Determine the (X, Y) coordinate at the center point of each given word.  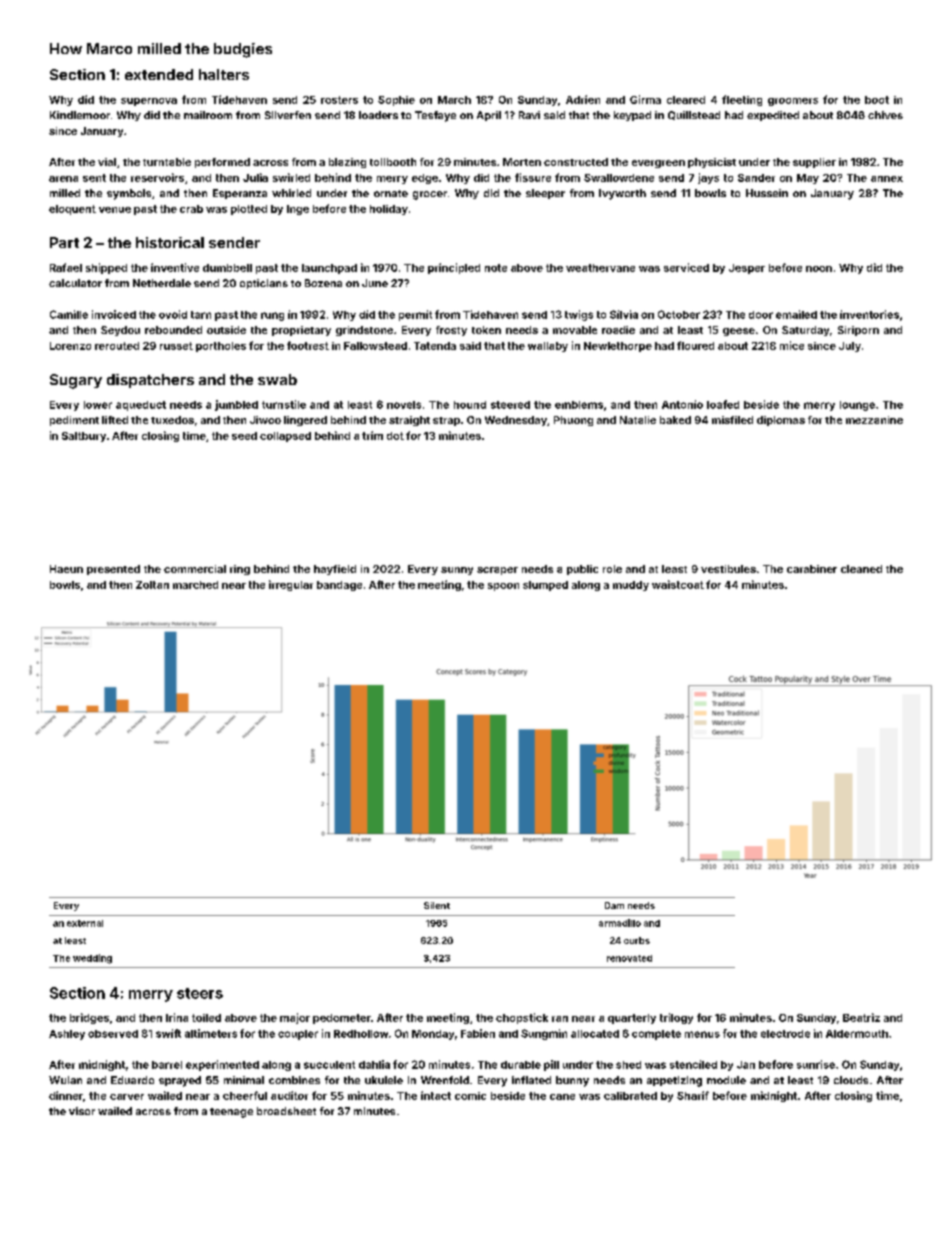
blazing (347, 163)
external (85, 923)
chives (885, 115)
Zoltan (152, 585)
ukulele (384, 1080)
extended (159, 74)
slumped (545, 586)
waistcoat (678, 584)
